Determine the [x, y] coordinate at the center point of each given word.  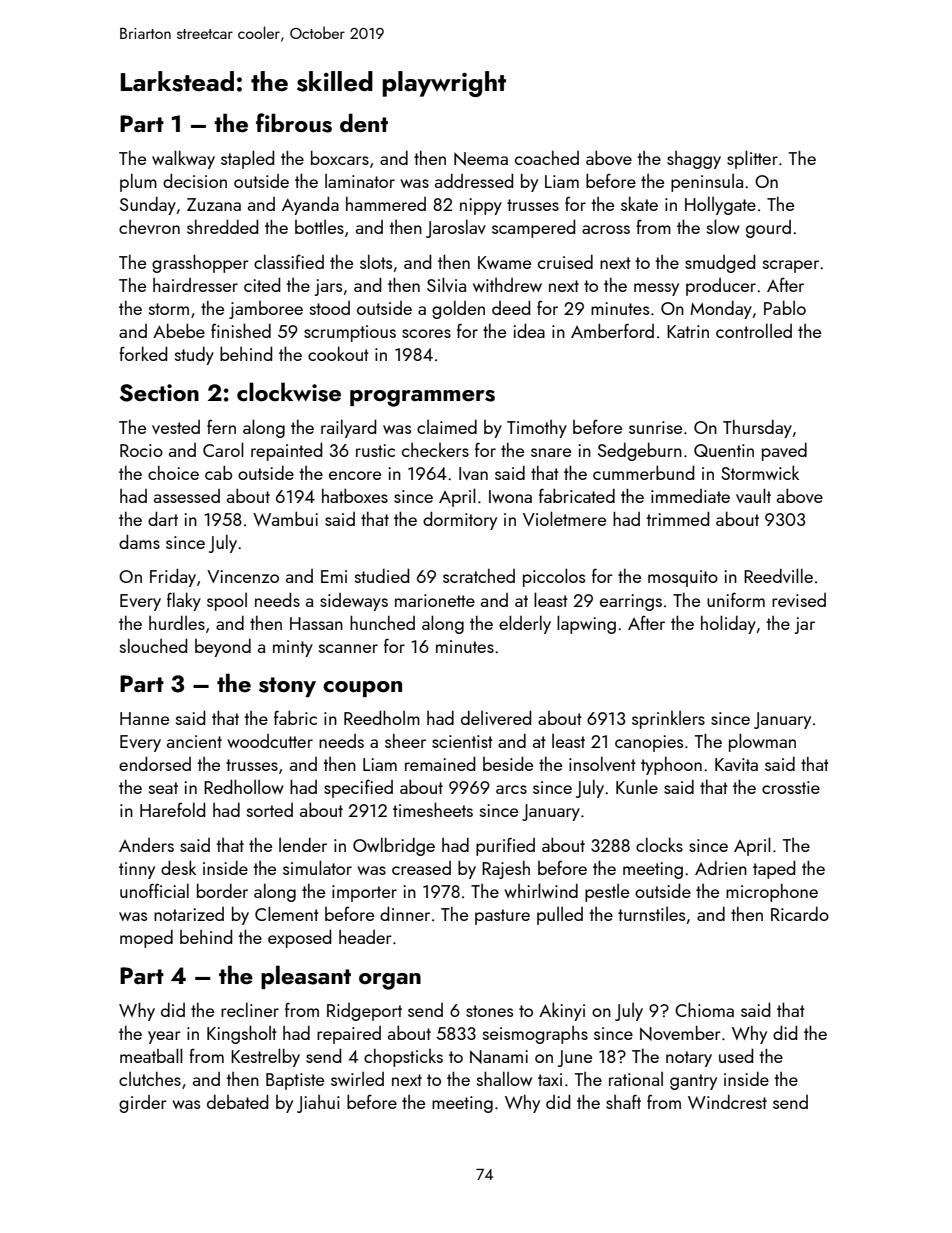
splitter [752, 159]
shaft [623, 1101]
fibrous [294, 123]
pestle [607, 893]
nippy [481, 206]
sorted [270, 810]
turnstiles [651, 914]
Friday [173, 577]
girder [143, 1104]
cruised [565, 262]
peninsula [707, 183]
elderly [525, 624]
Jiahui [318, 1104]
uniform [736, 599]
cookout [338, 353]
